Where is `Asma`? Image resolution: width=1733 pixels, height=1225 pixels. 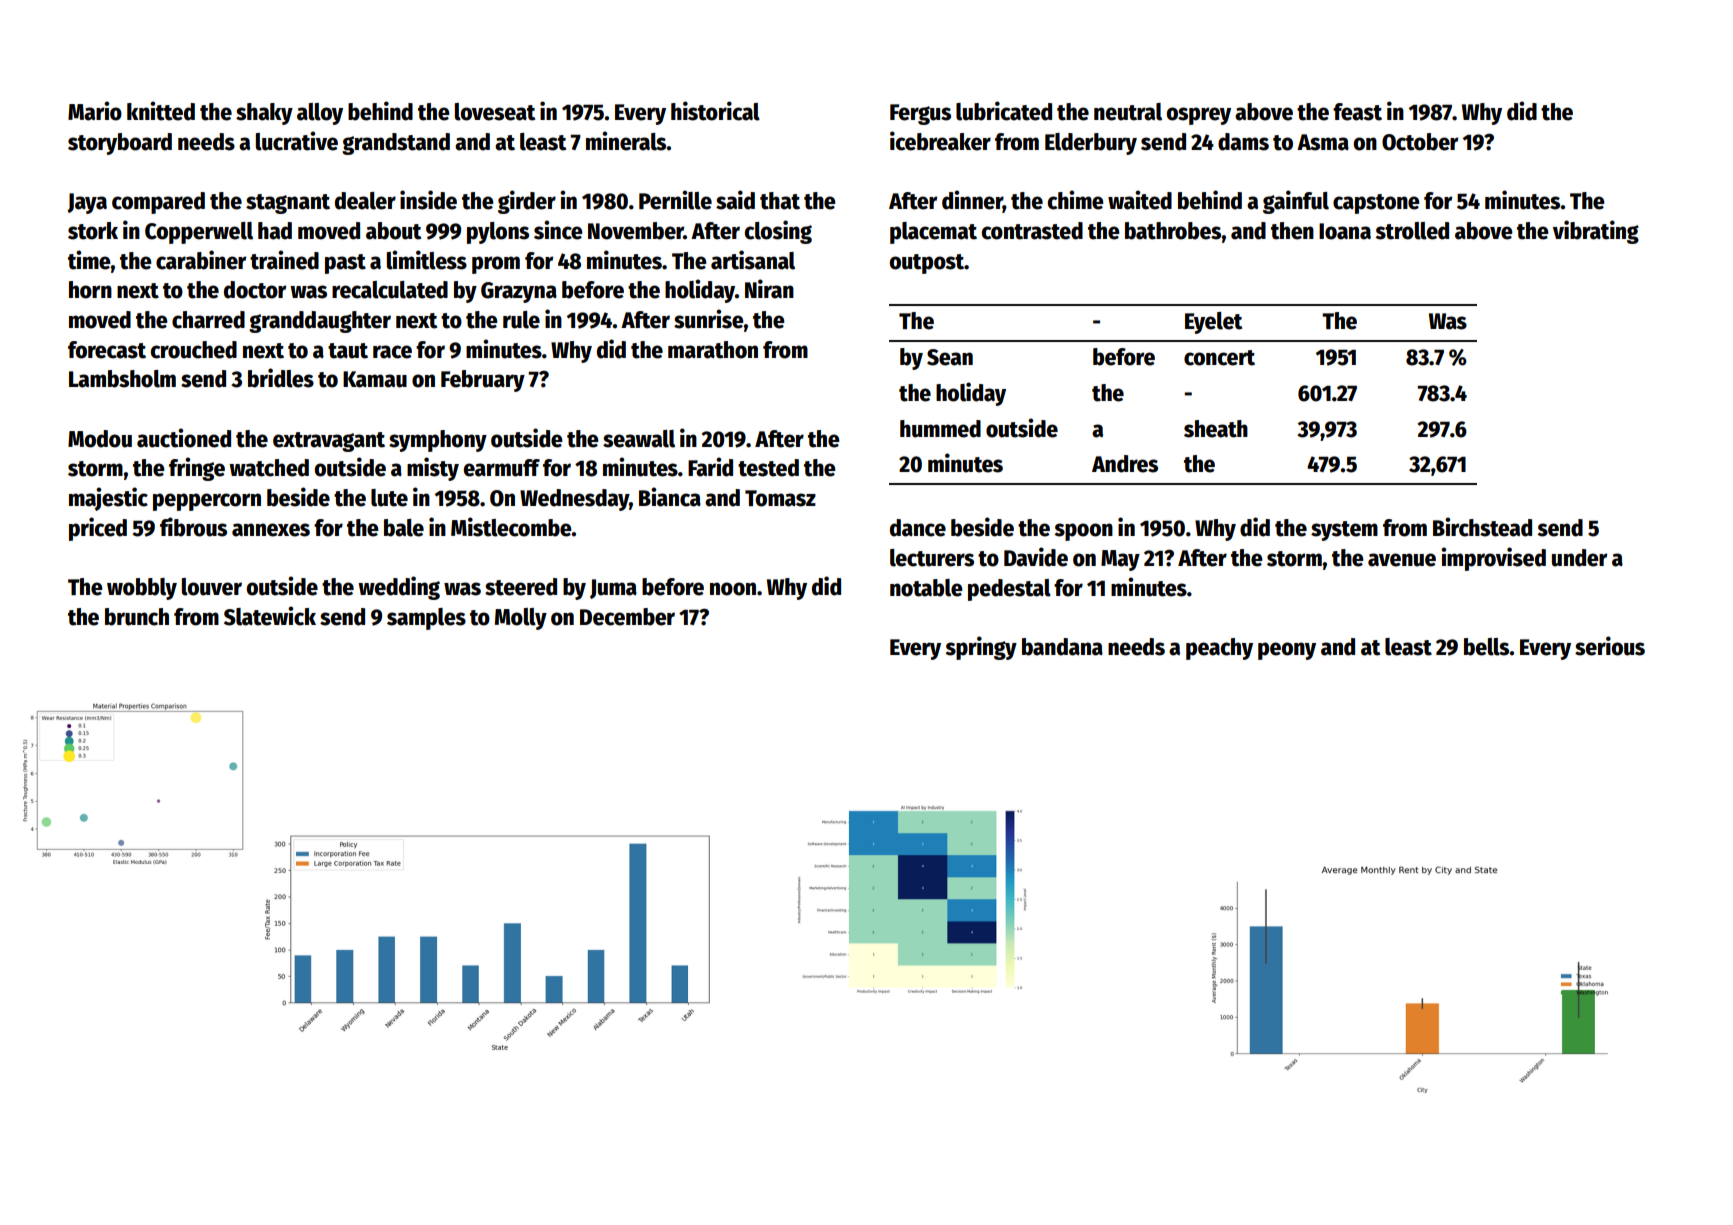 Asma is located at coordinates (1323, 142).
